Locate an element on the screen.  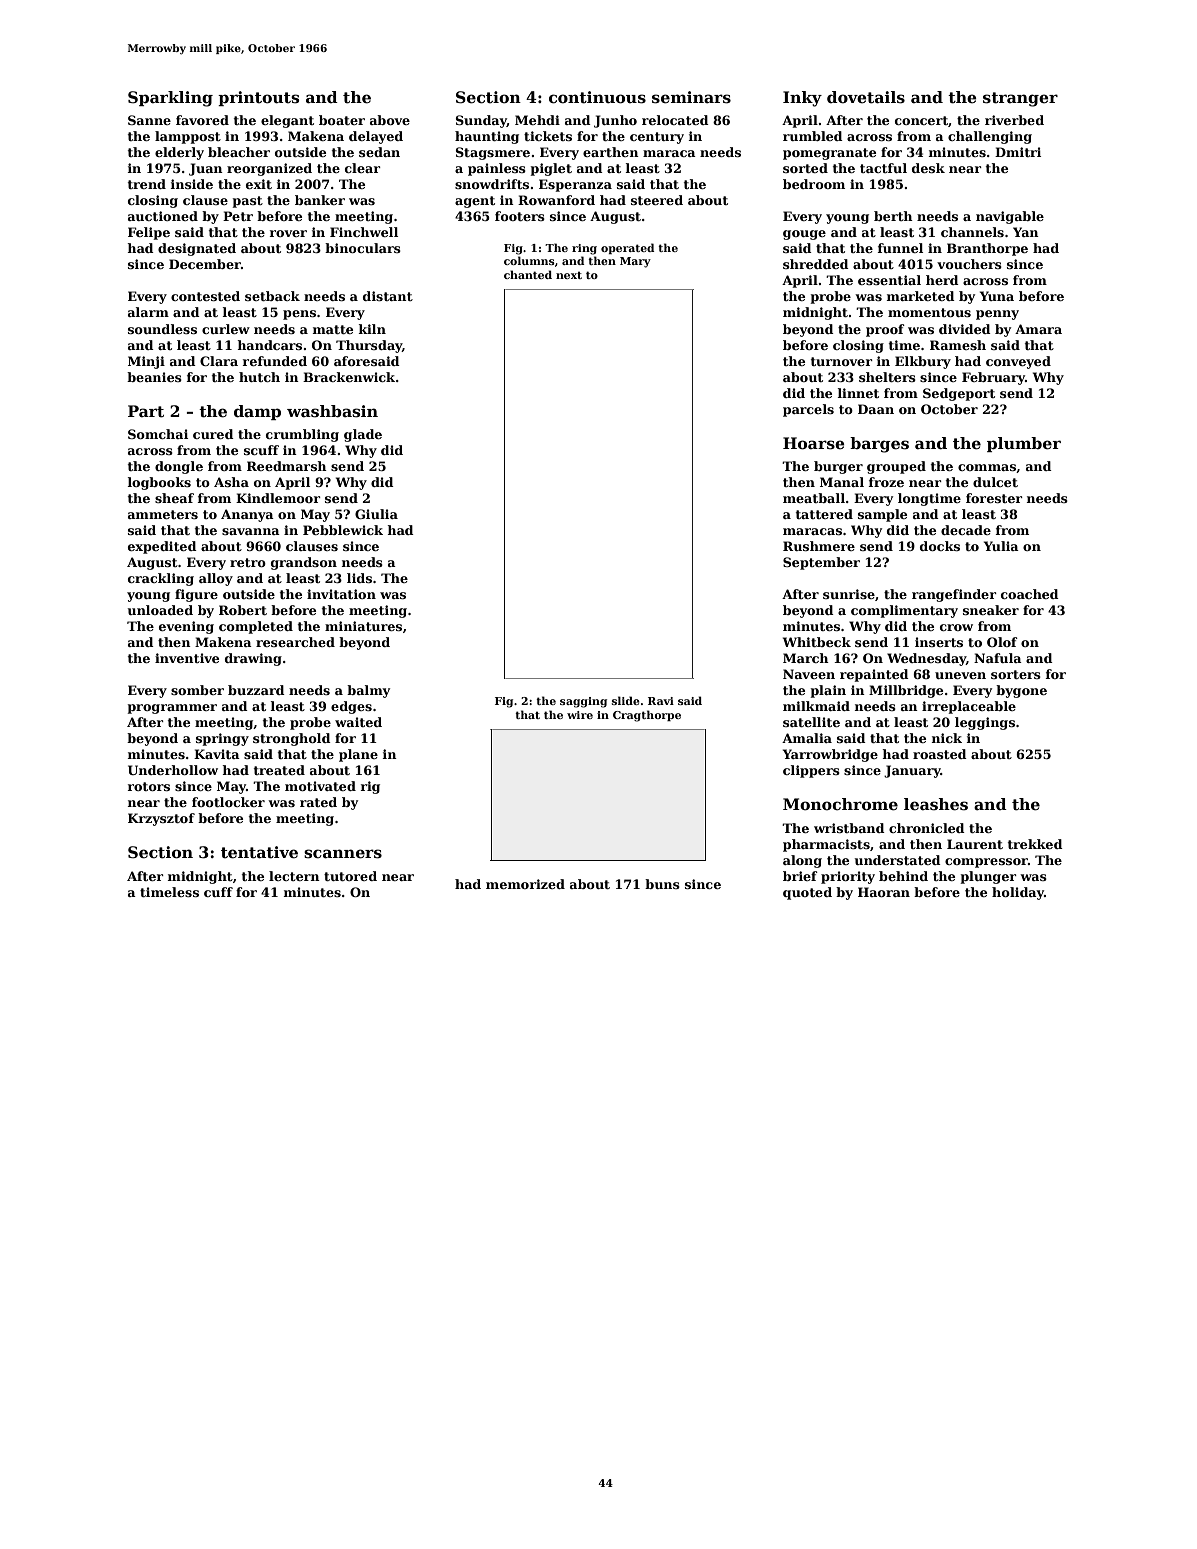
concert is located at coordinates (921, 120).
